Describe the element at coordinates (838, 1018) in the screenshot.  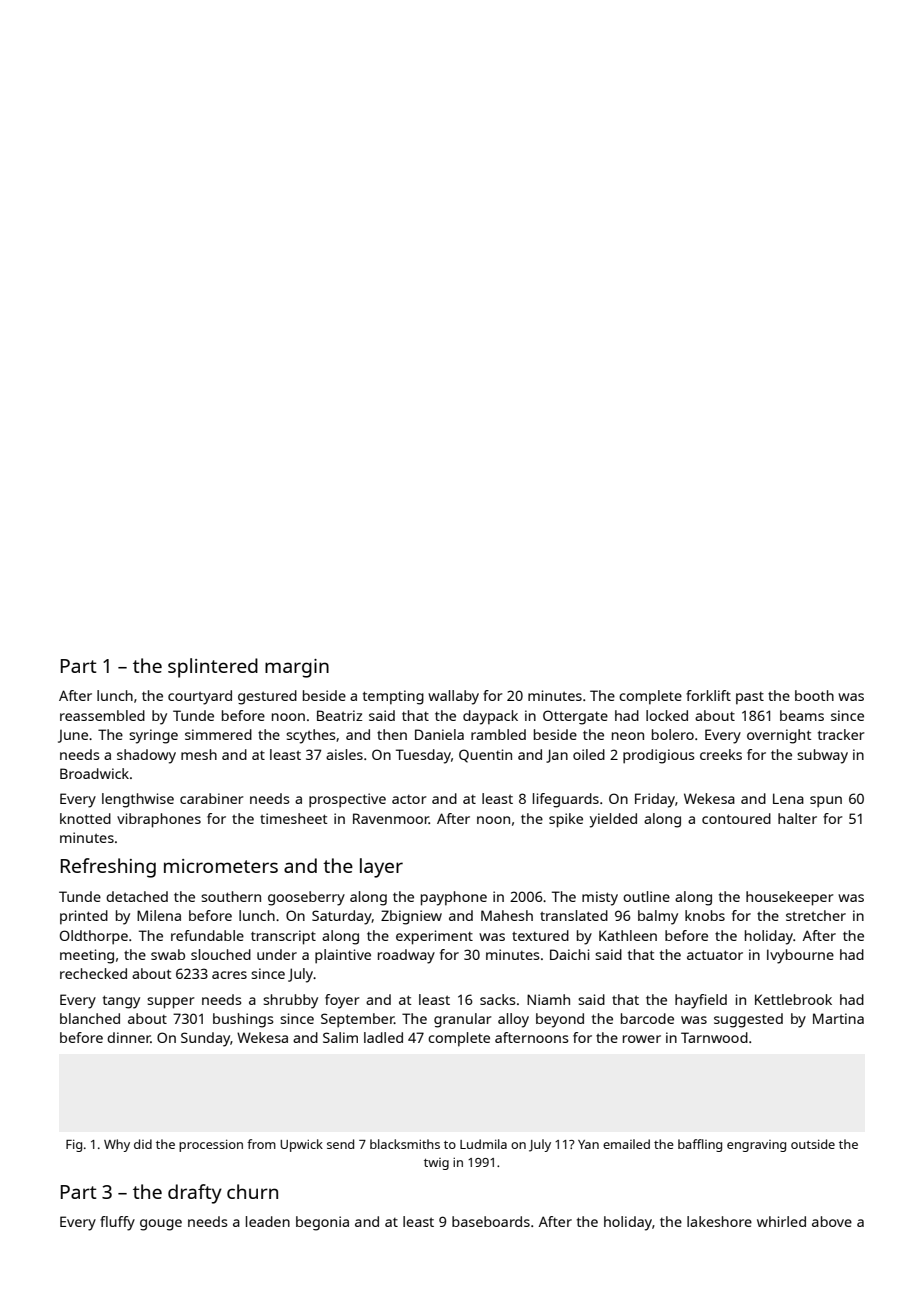
I see `Martina` at that location.
